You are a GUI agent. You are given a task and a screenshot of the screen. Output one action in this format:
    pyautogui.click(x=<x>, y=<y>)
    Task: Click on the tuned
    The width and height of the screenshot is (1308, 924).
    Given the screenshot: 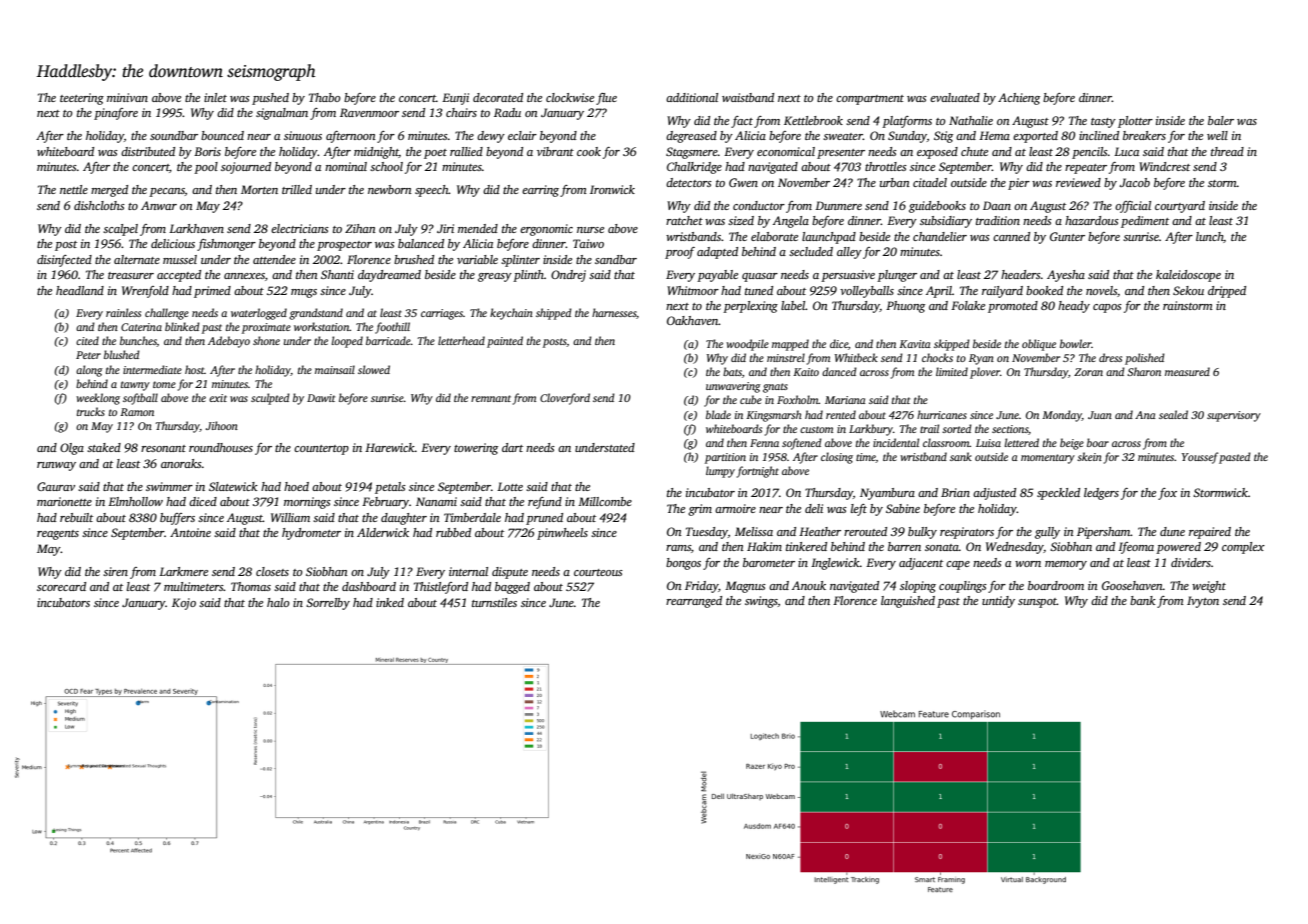 What is the action you would take?
    pyautogui.click(x=759, y=290)
